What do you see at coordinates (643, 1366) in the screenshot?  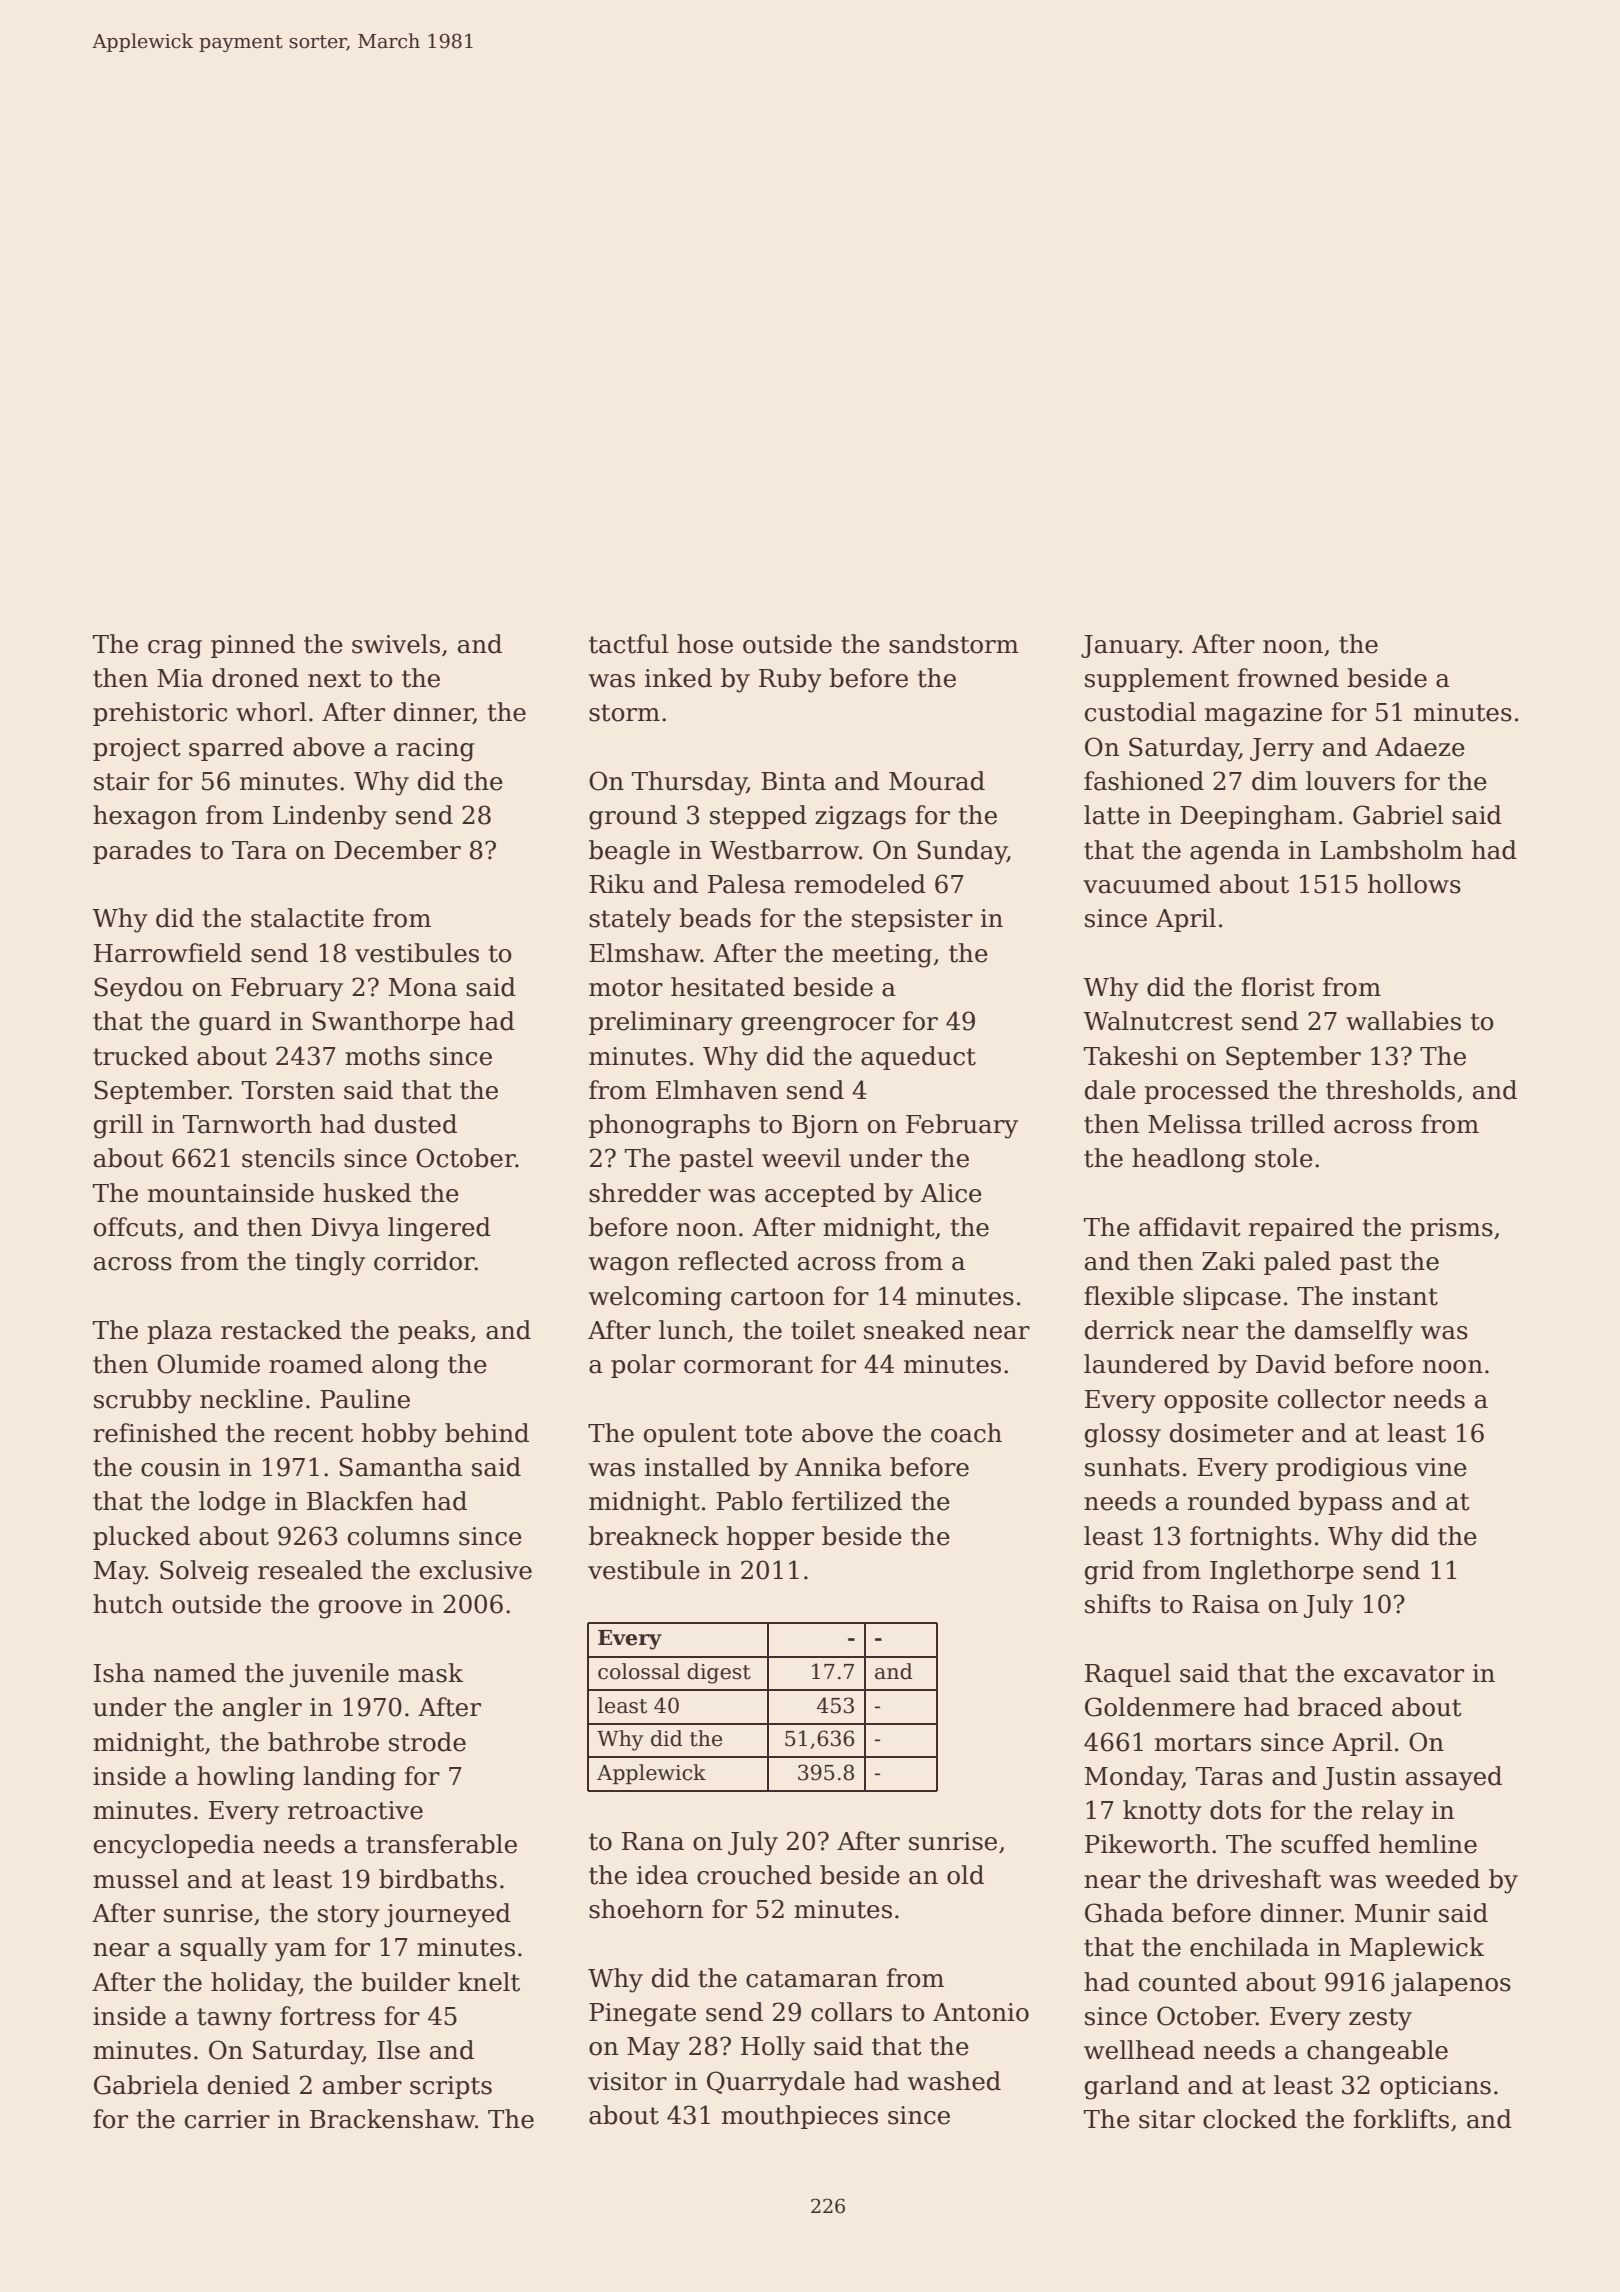 I see `polar` at bounding box center [643, 1366].
